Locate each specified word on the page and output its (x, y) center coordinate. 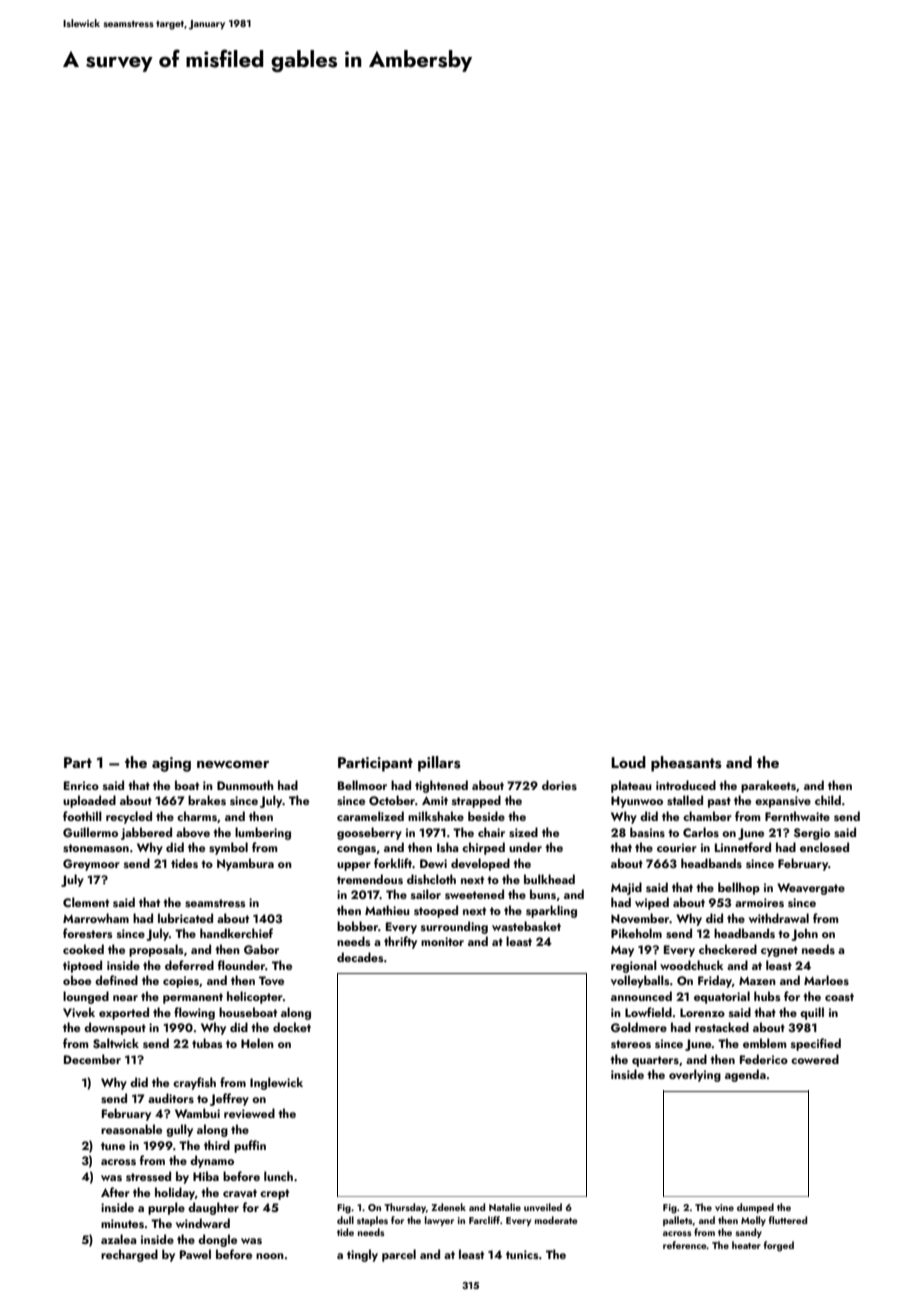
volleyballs (640, 981)
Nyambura (245, 864)
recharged (129, 1255)
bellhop (739, 888)
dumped (755, 1208)
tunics (522, 1254)
